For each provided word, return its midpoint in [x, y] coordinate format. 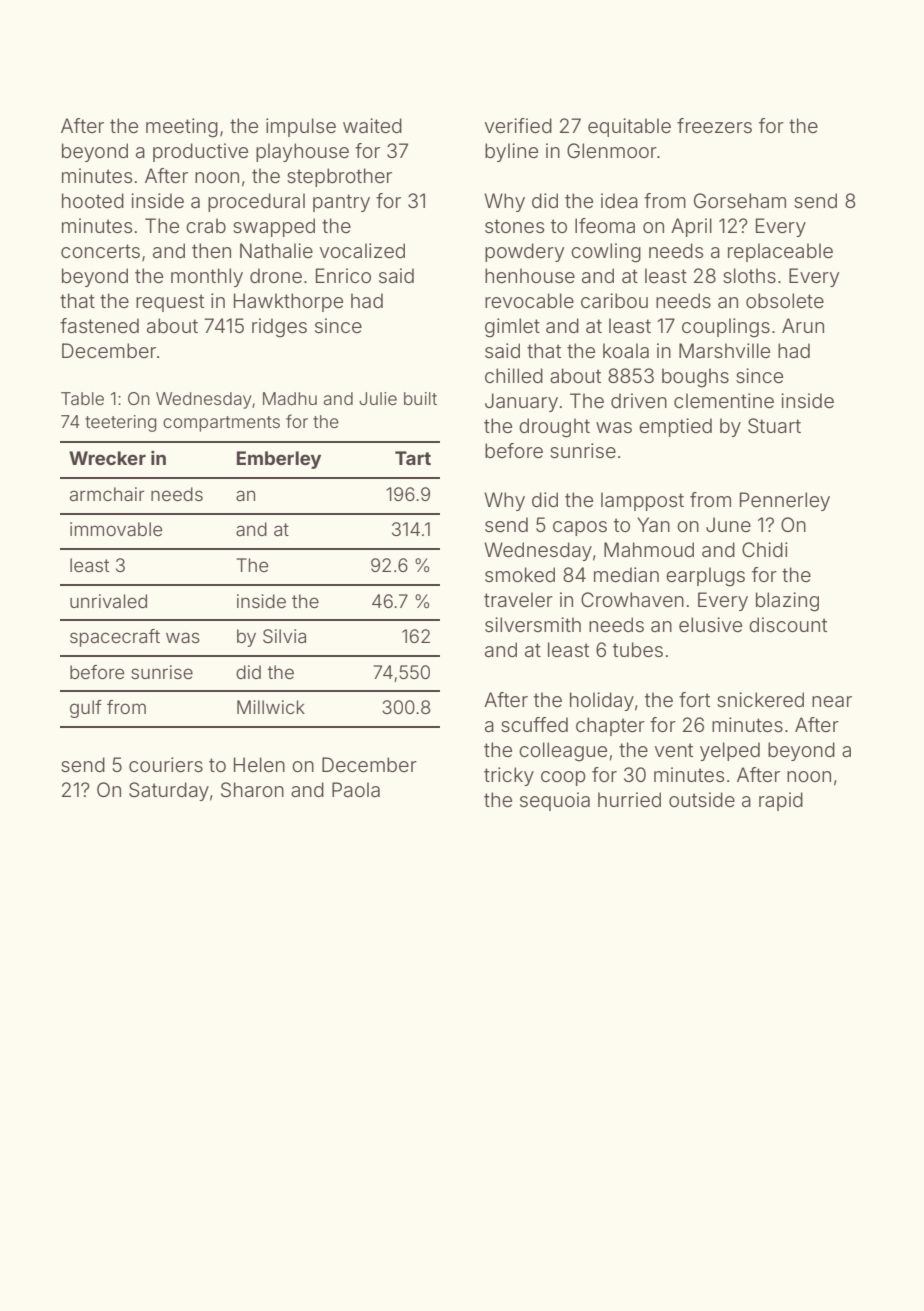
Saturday [169, 791]
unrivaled [108, 601]
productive [200, 152]
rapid [781, 801]
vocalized [362, 250]
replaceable [780, 252]
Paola [356, 789]
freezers [714, 125]
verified [518, 125]
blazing [787, 602]
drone [276, 275]
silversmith [533, 624]
